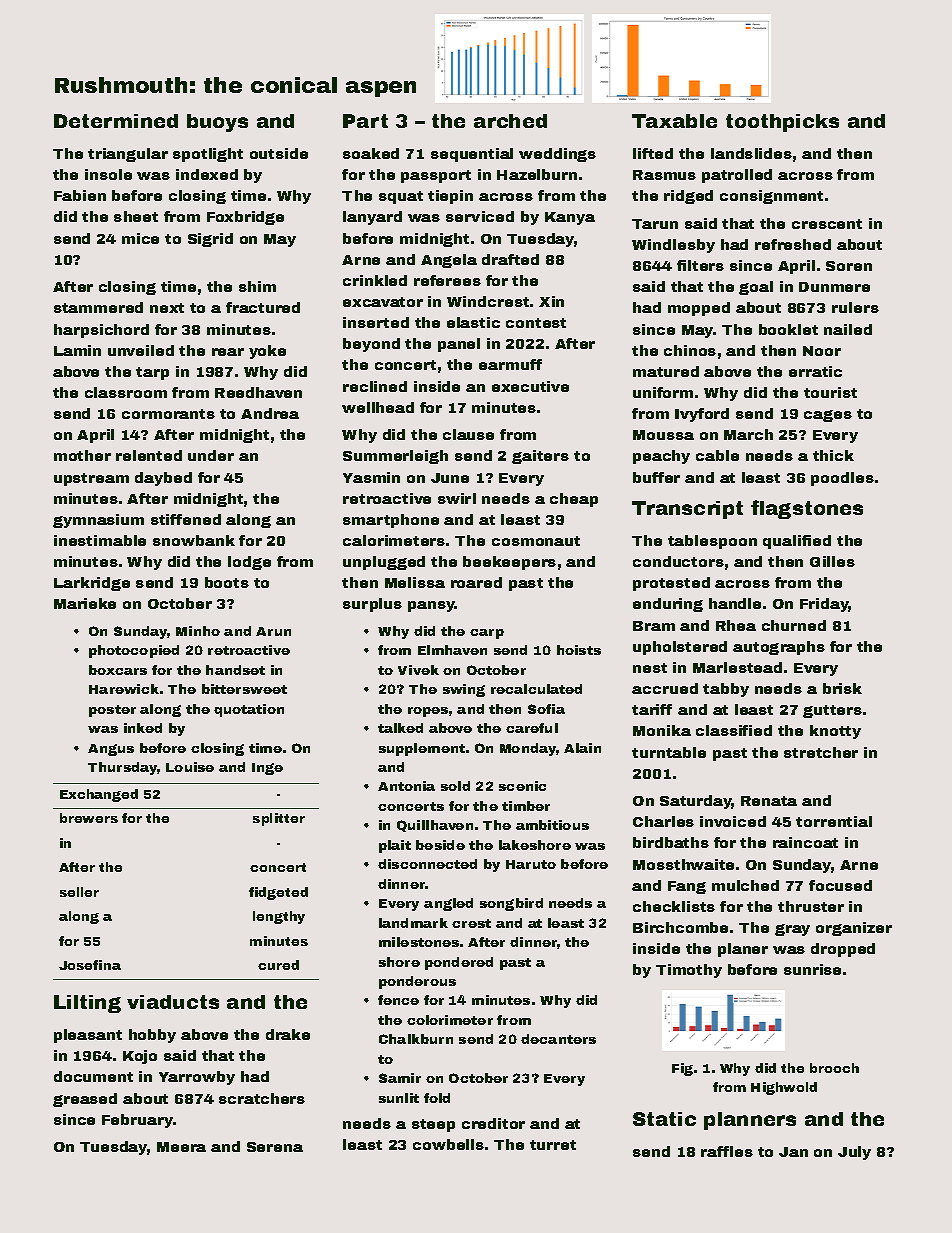 This image has width=952, height=1233. I want to click on focused, so click(840, 885).
